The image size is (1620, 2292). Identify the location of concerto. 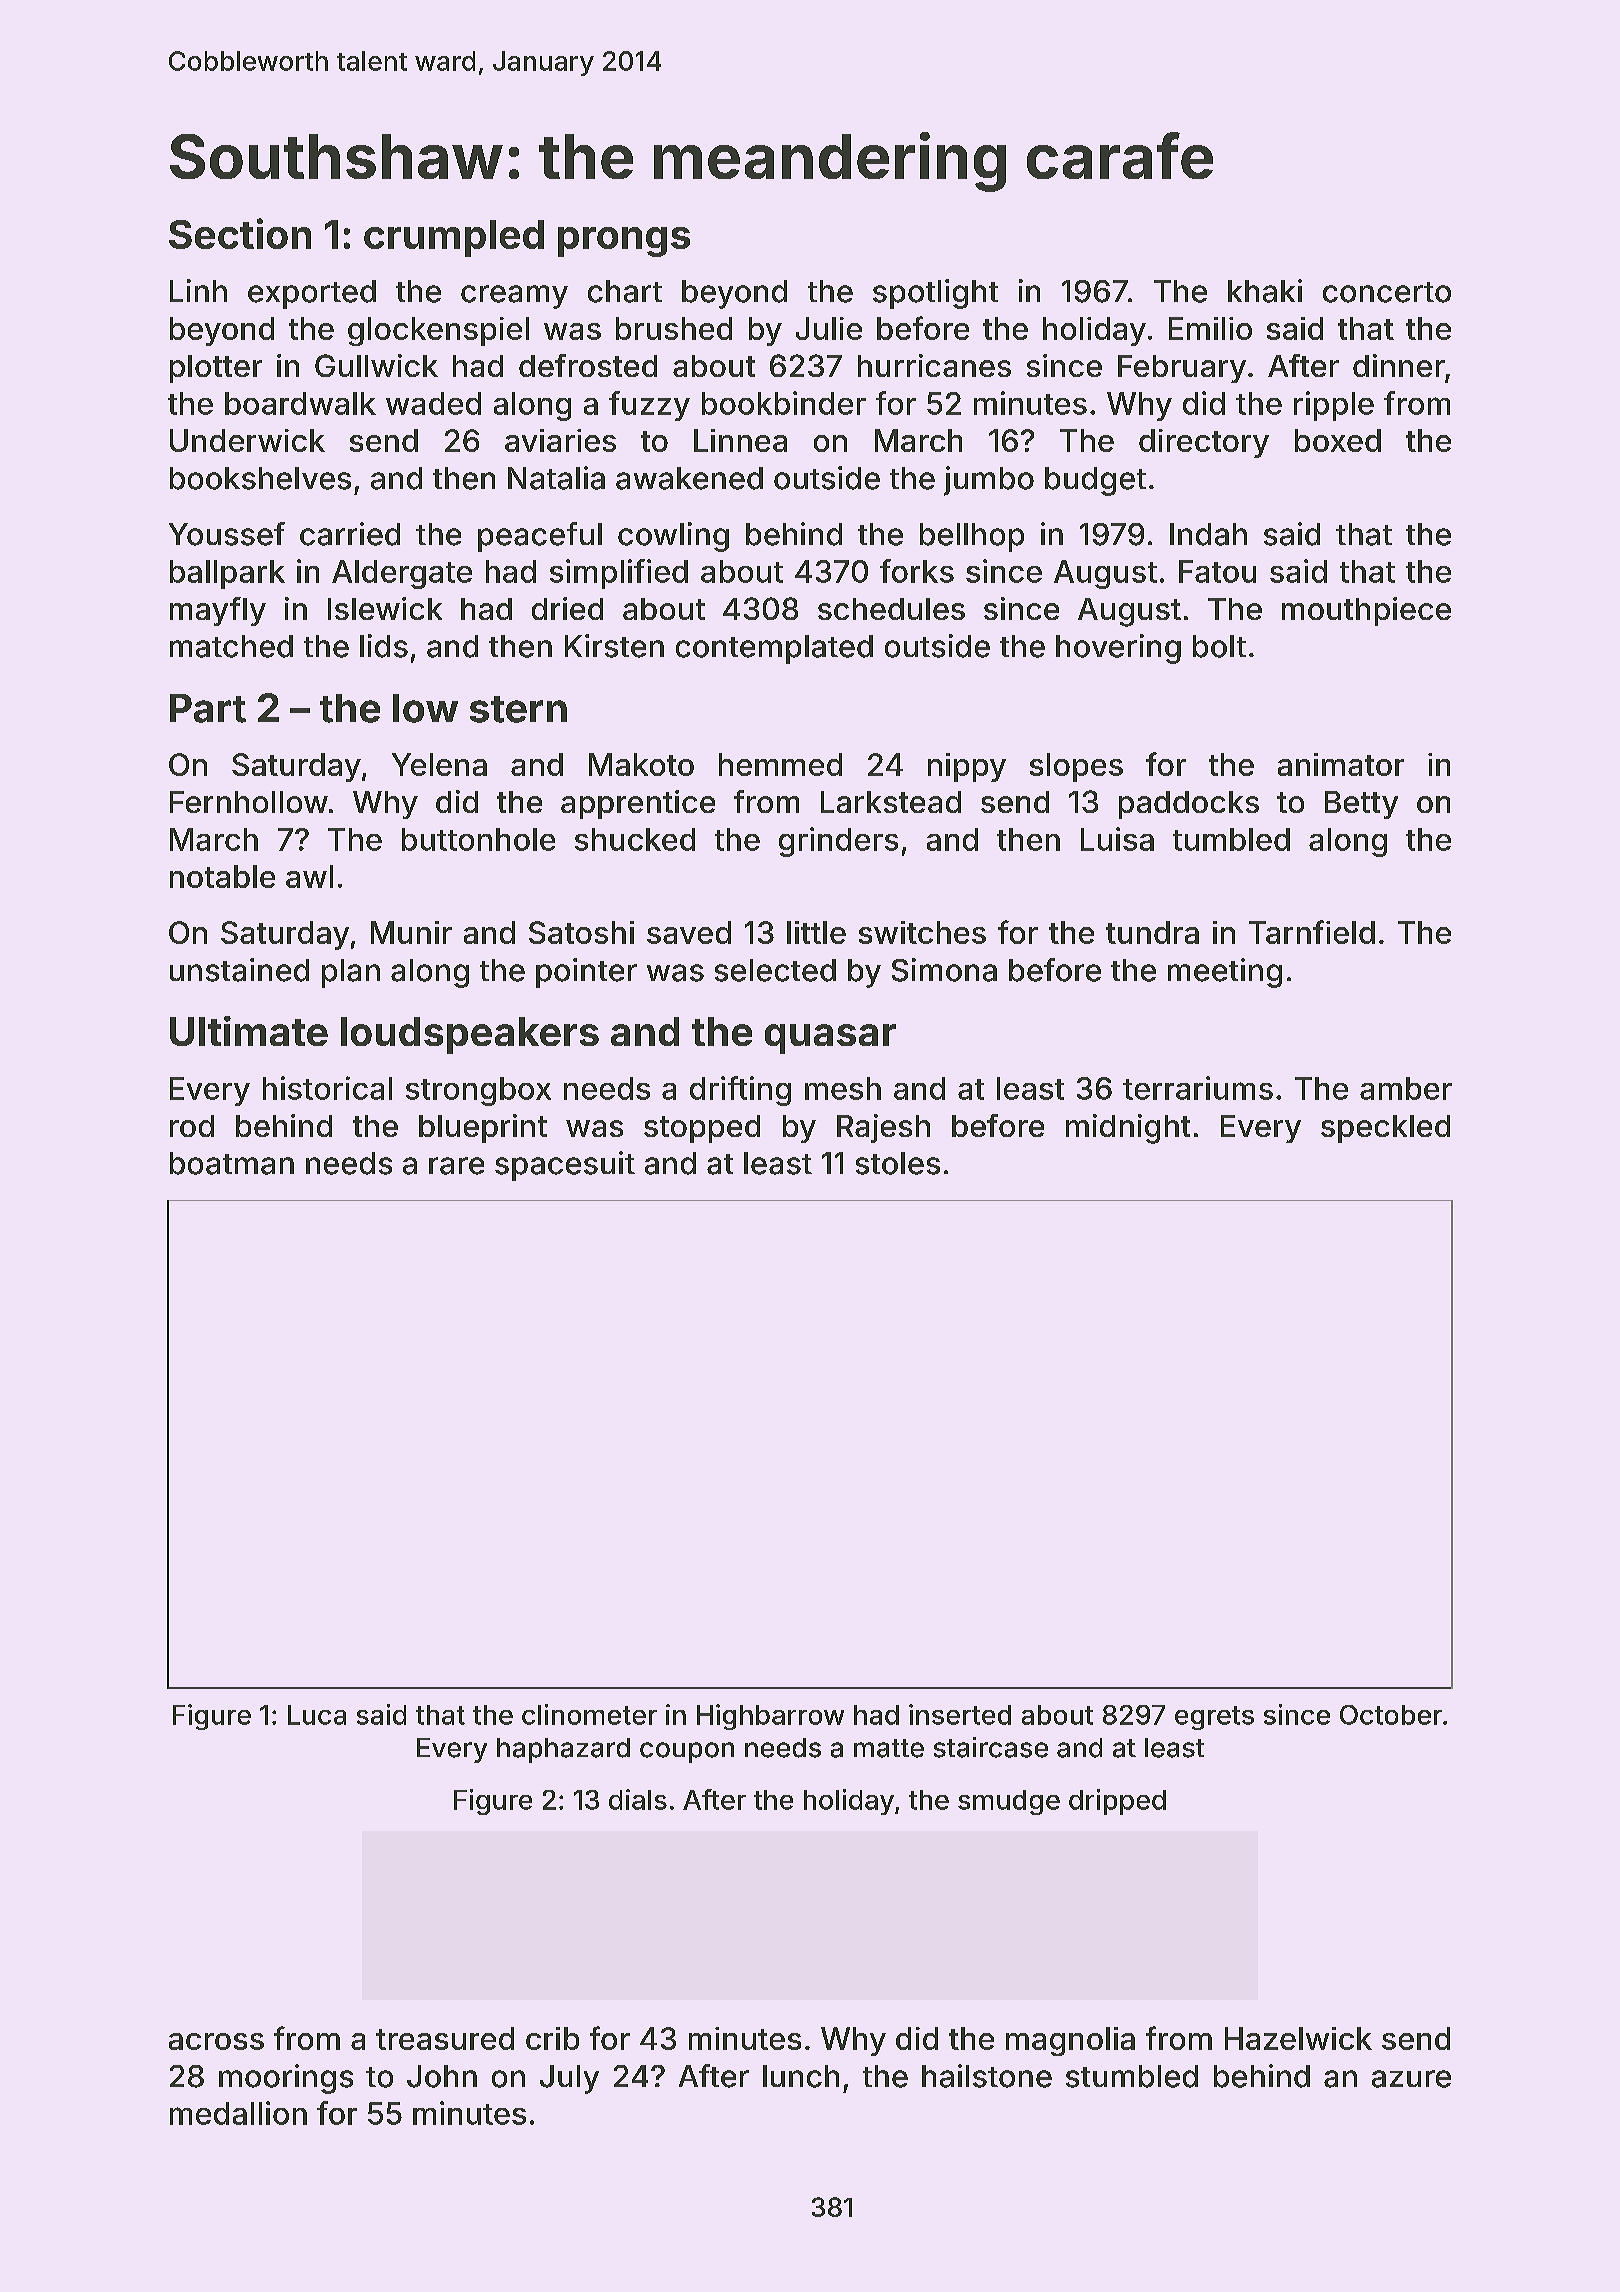
(1387, 292).
